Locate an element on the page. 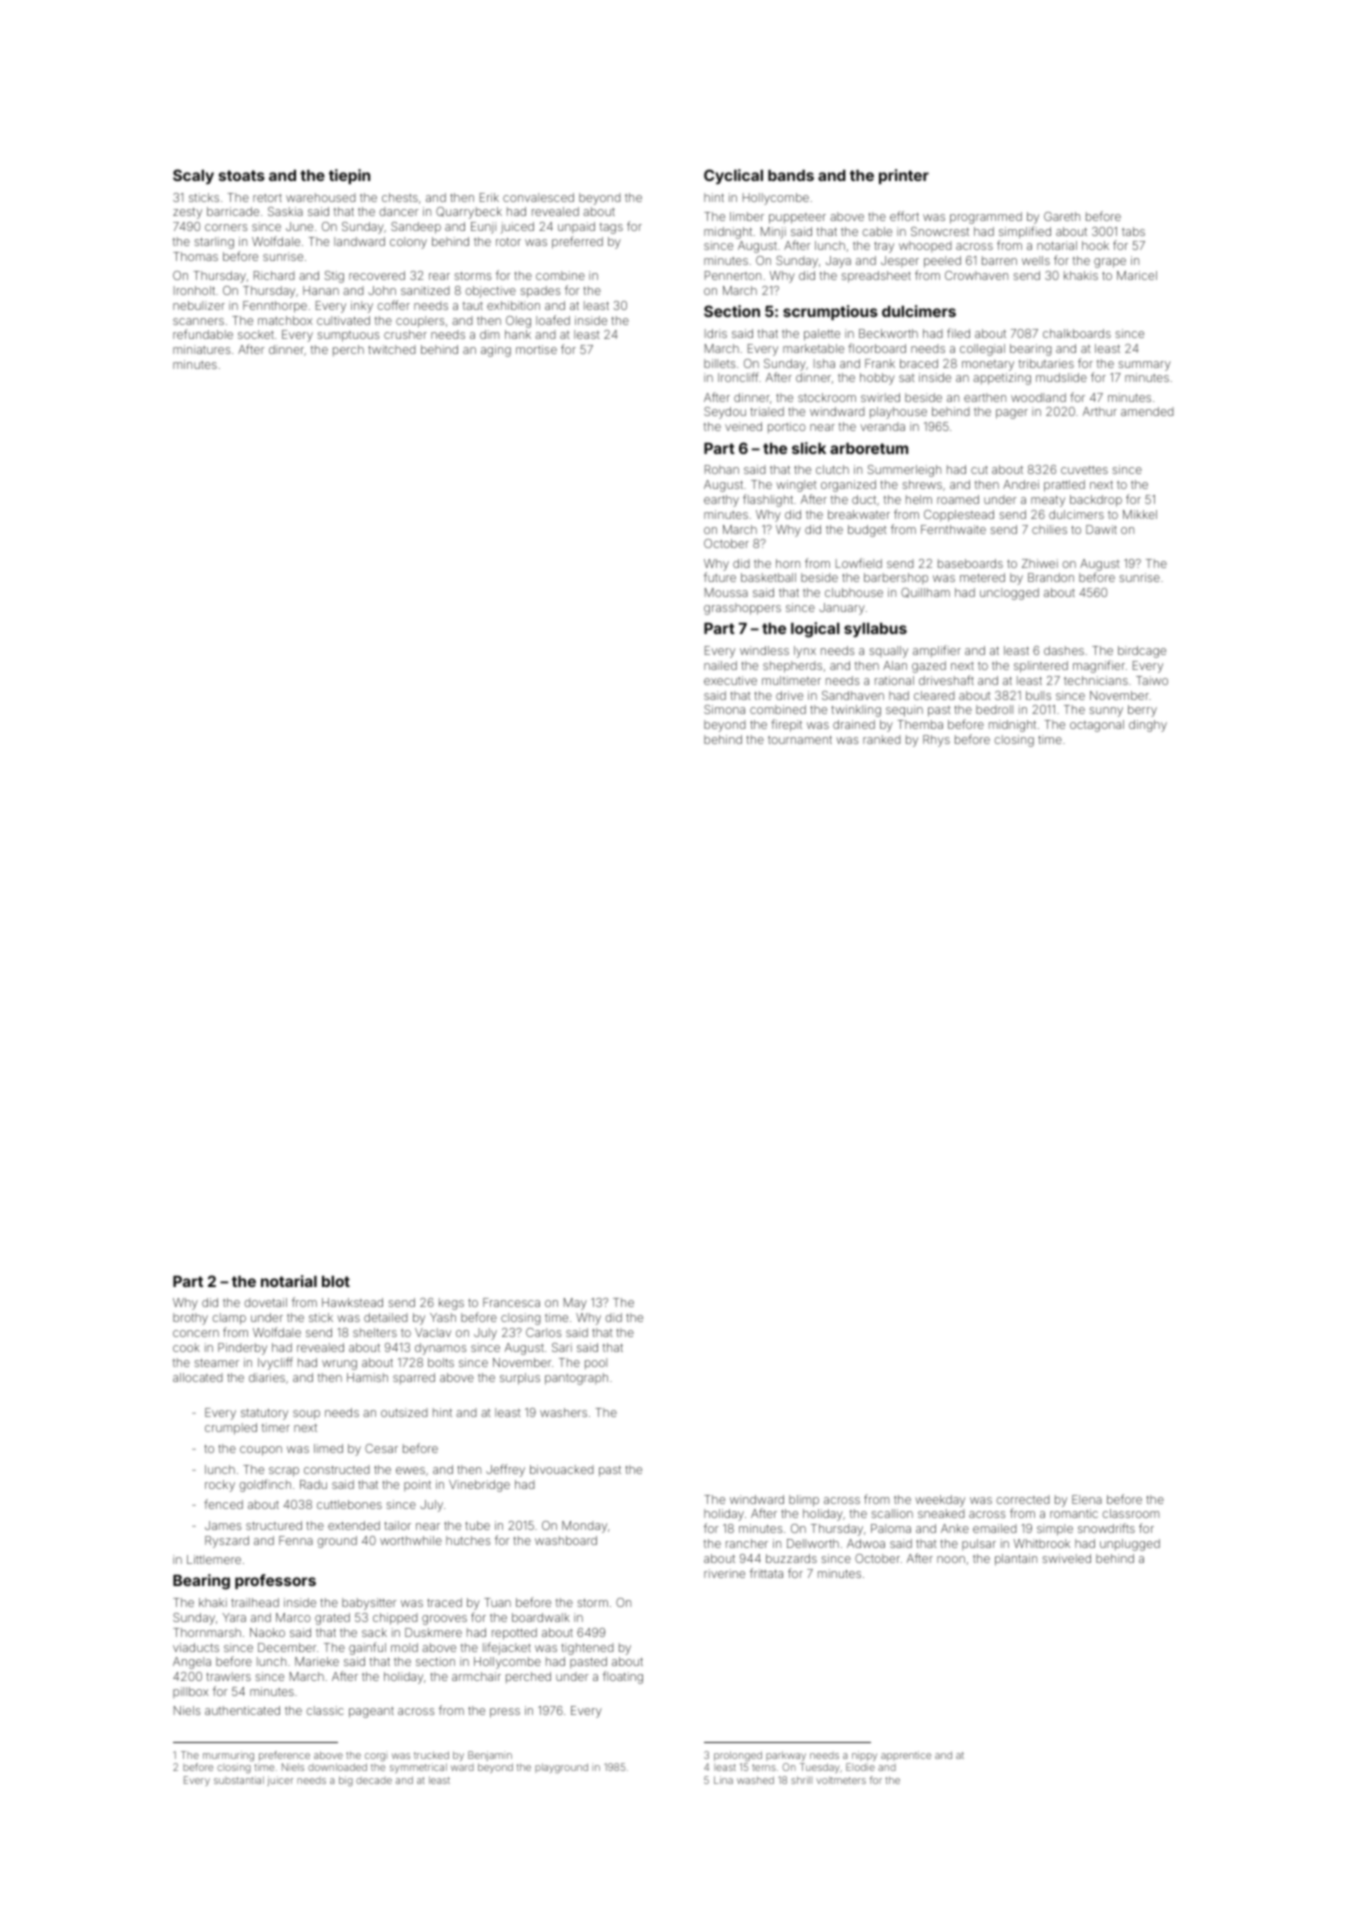 This document has height=1906, width=1348. tightened is located at coordinates (587, 1649).
